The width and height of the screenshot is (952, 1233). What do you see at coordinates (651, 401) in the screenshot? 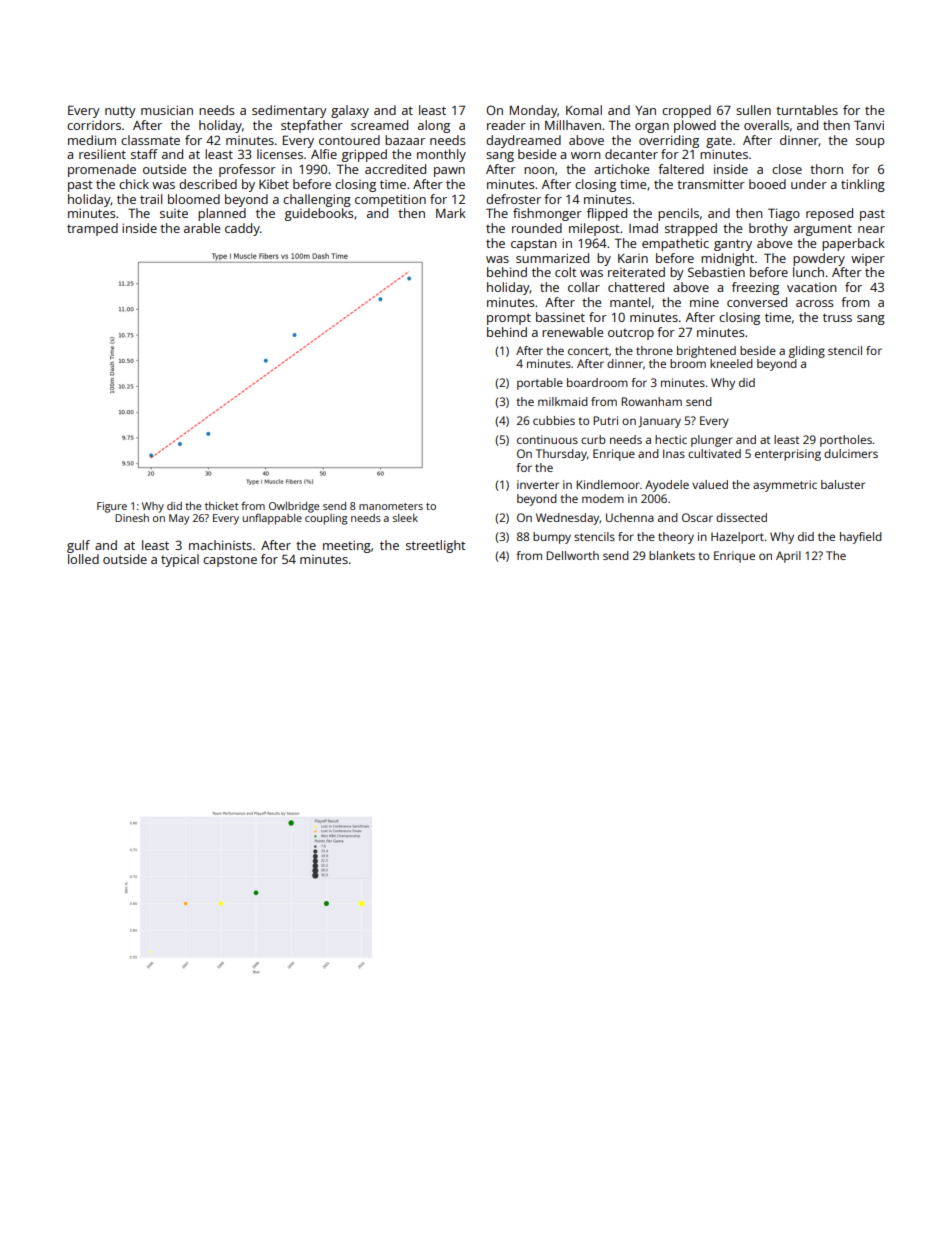
I see `Rowanham` at bounding box center [651, 401].
